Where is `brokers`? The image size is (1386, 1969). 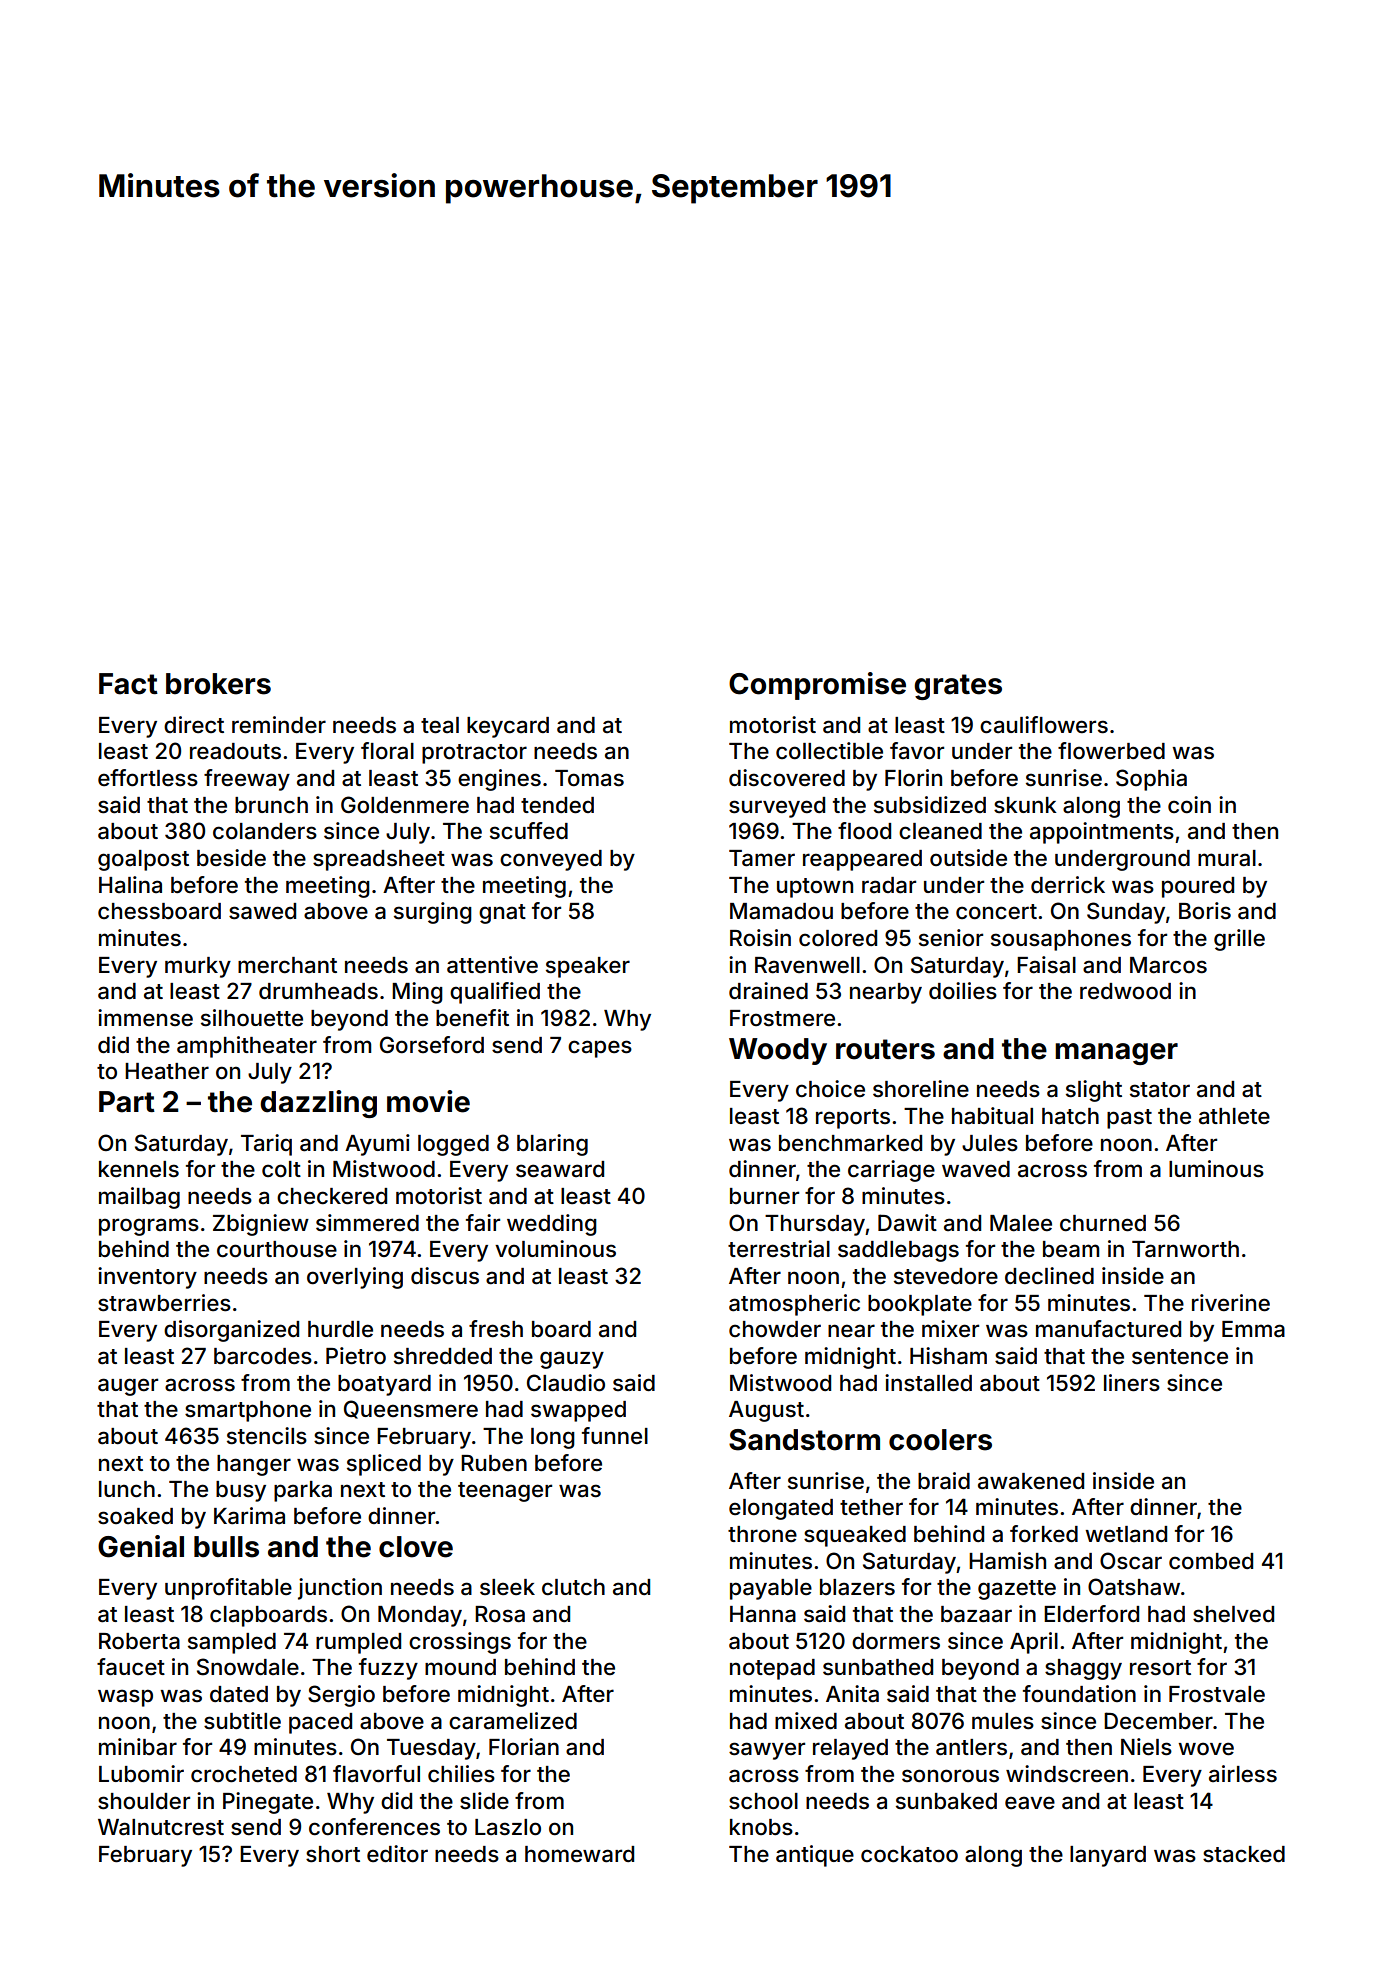 brokers is located at coordinates (218, 684).
